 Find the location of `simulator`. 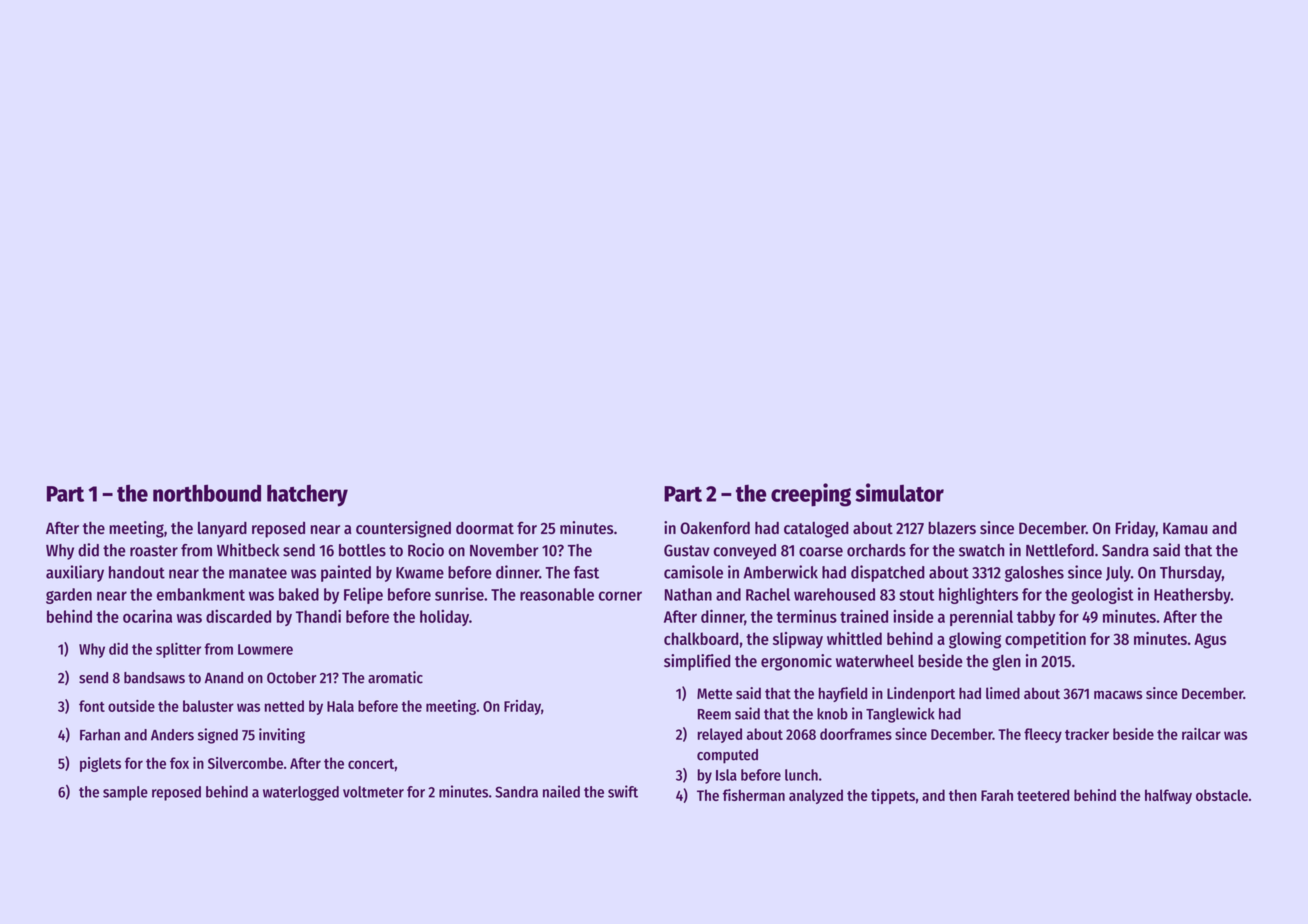

simulator is located at coordinates (900, 492).
